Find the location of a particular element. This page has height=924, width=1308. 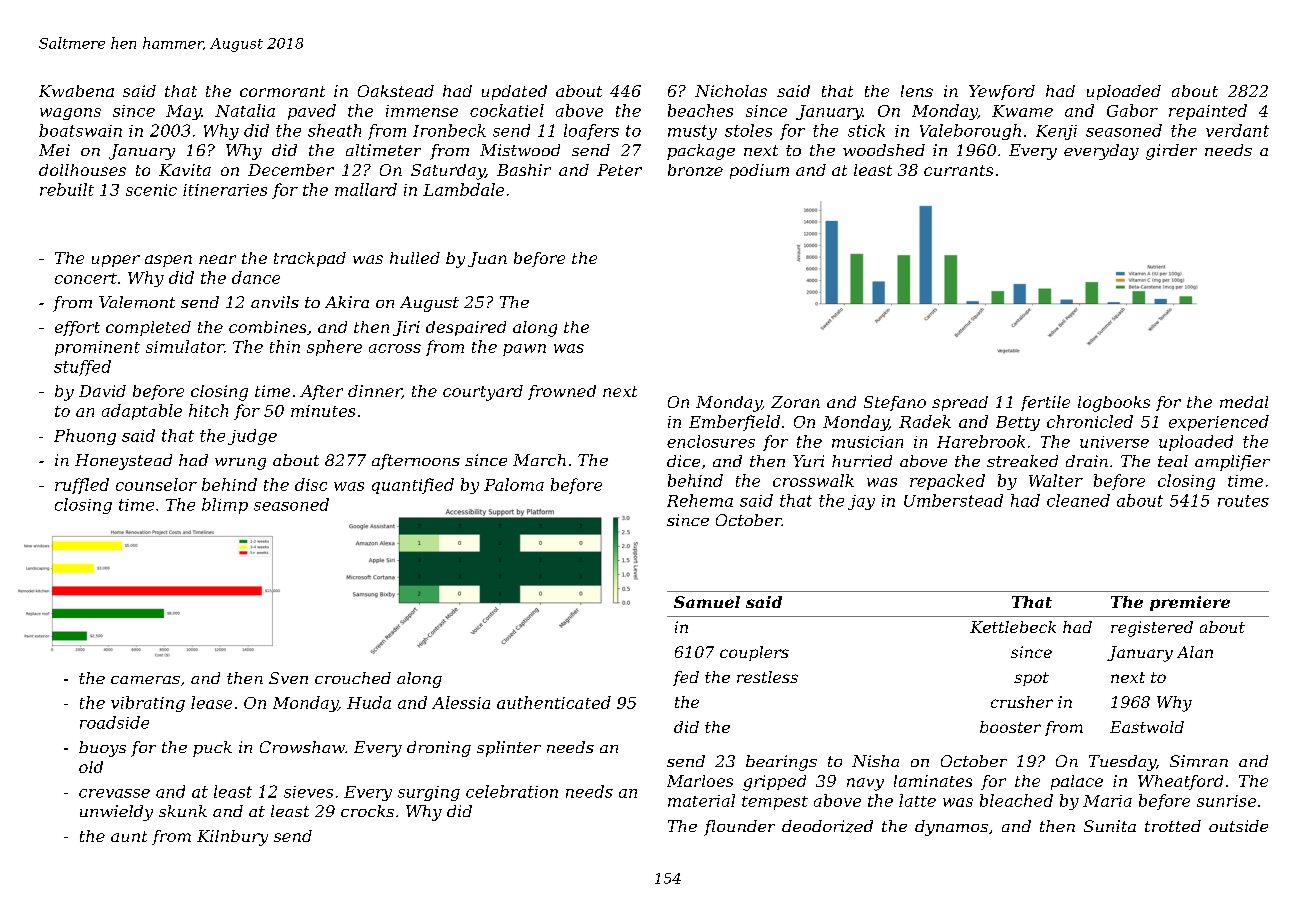

disc is located at coordinates (311, 484).
